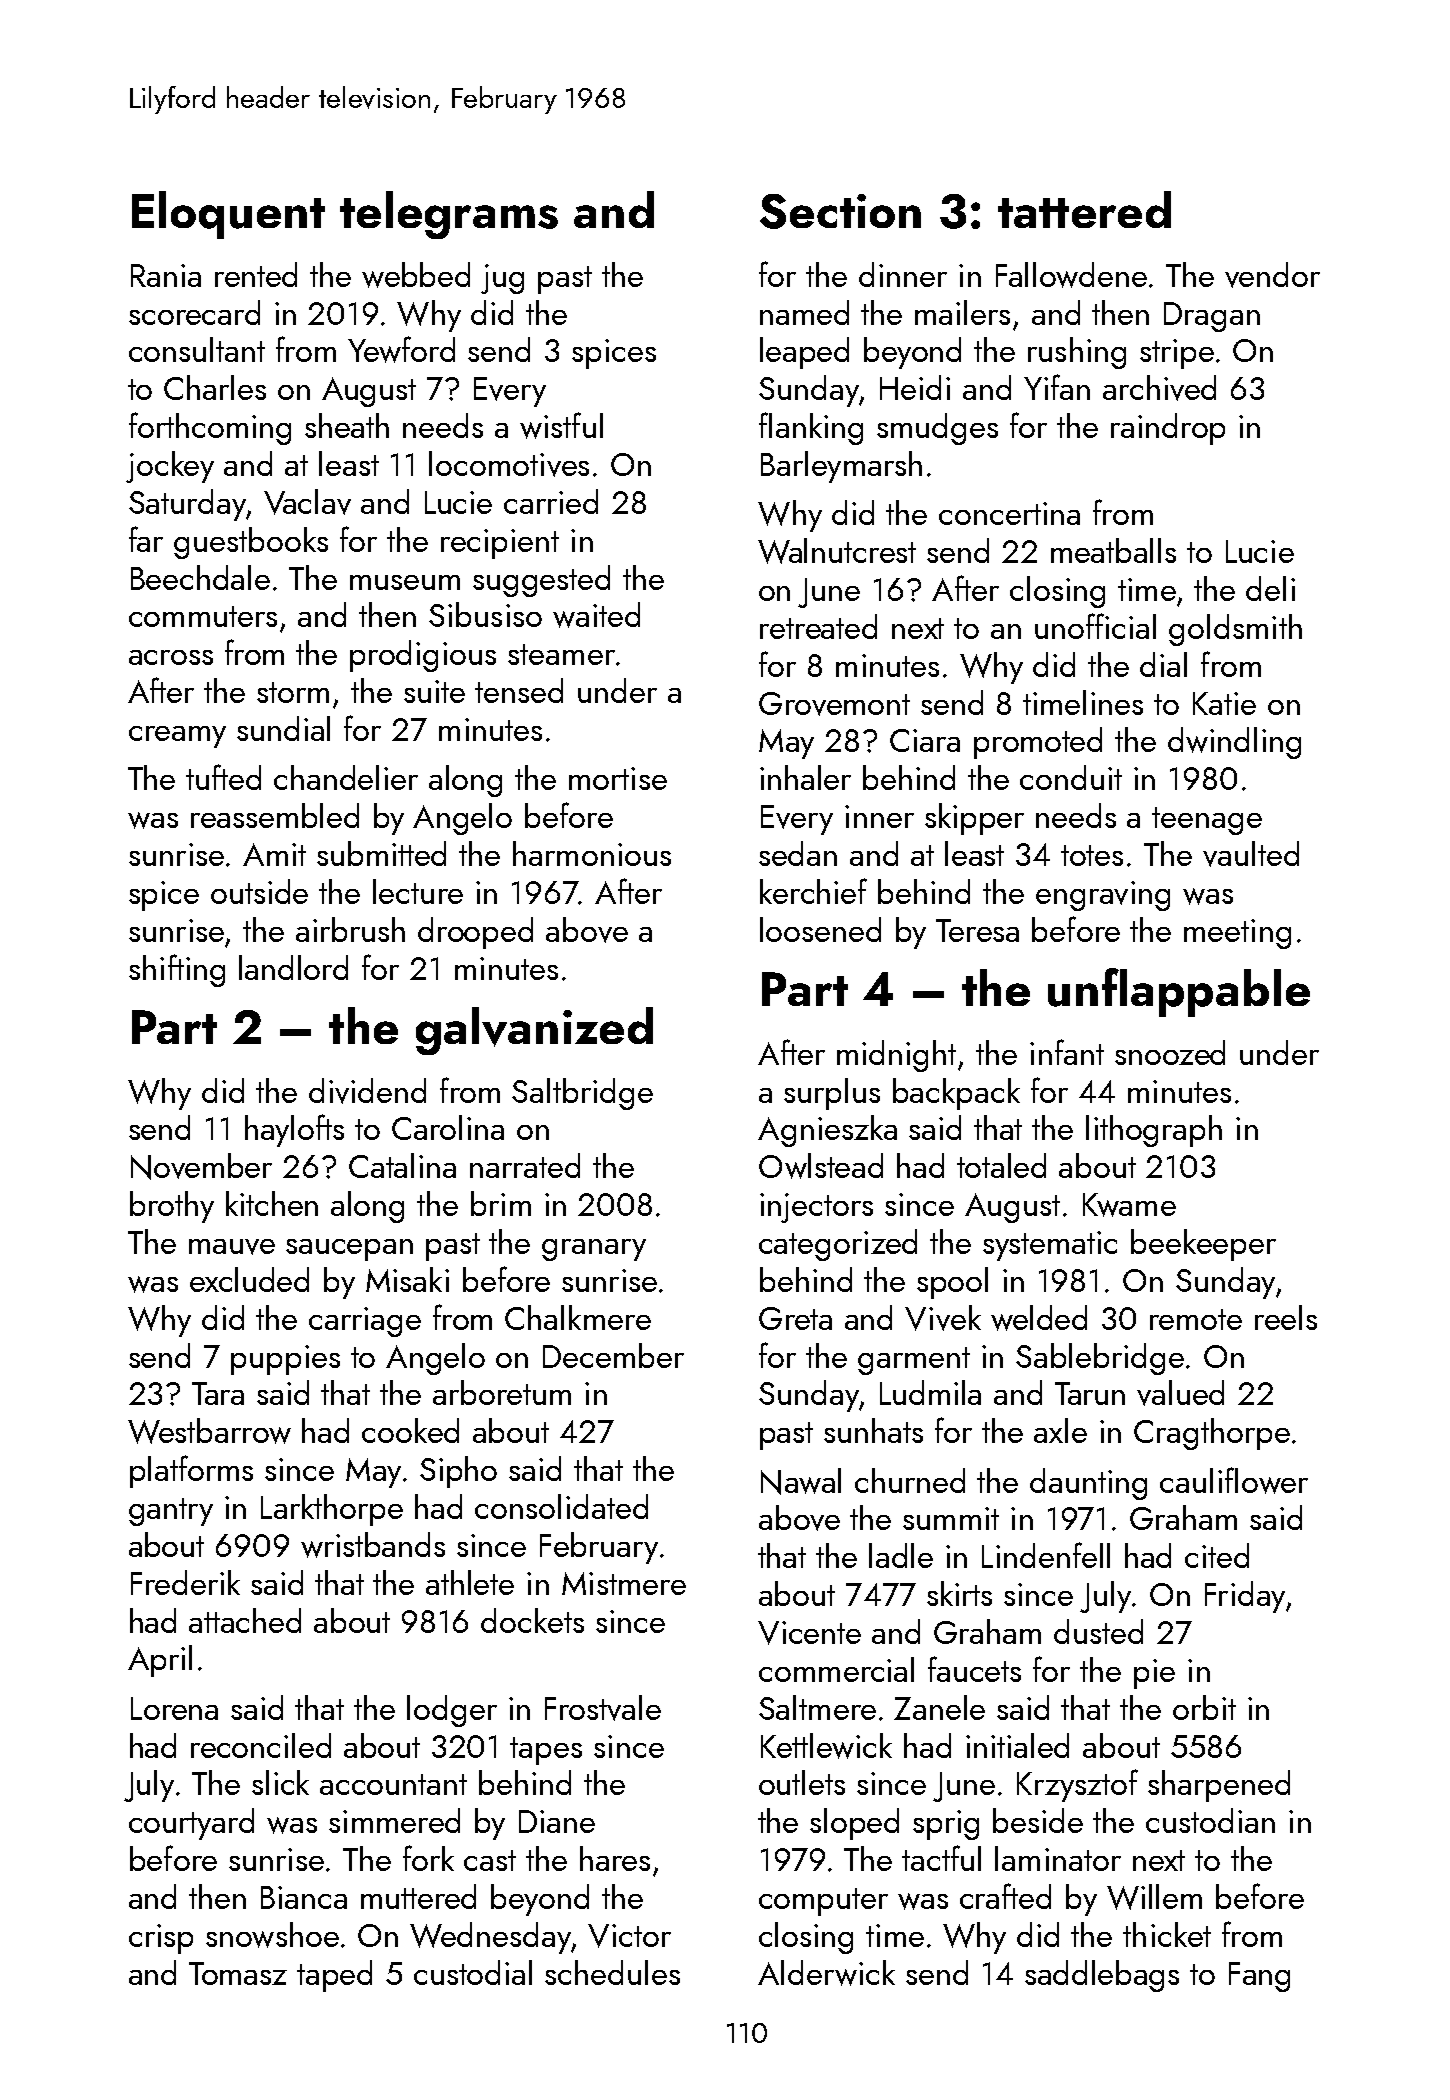 This screenshot has width=1450, height=2100. Describe the element at coordinates (332, 1510) in the screenshot. I see `Larkthorpe` at that location.
